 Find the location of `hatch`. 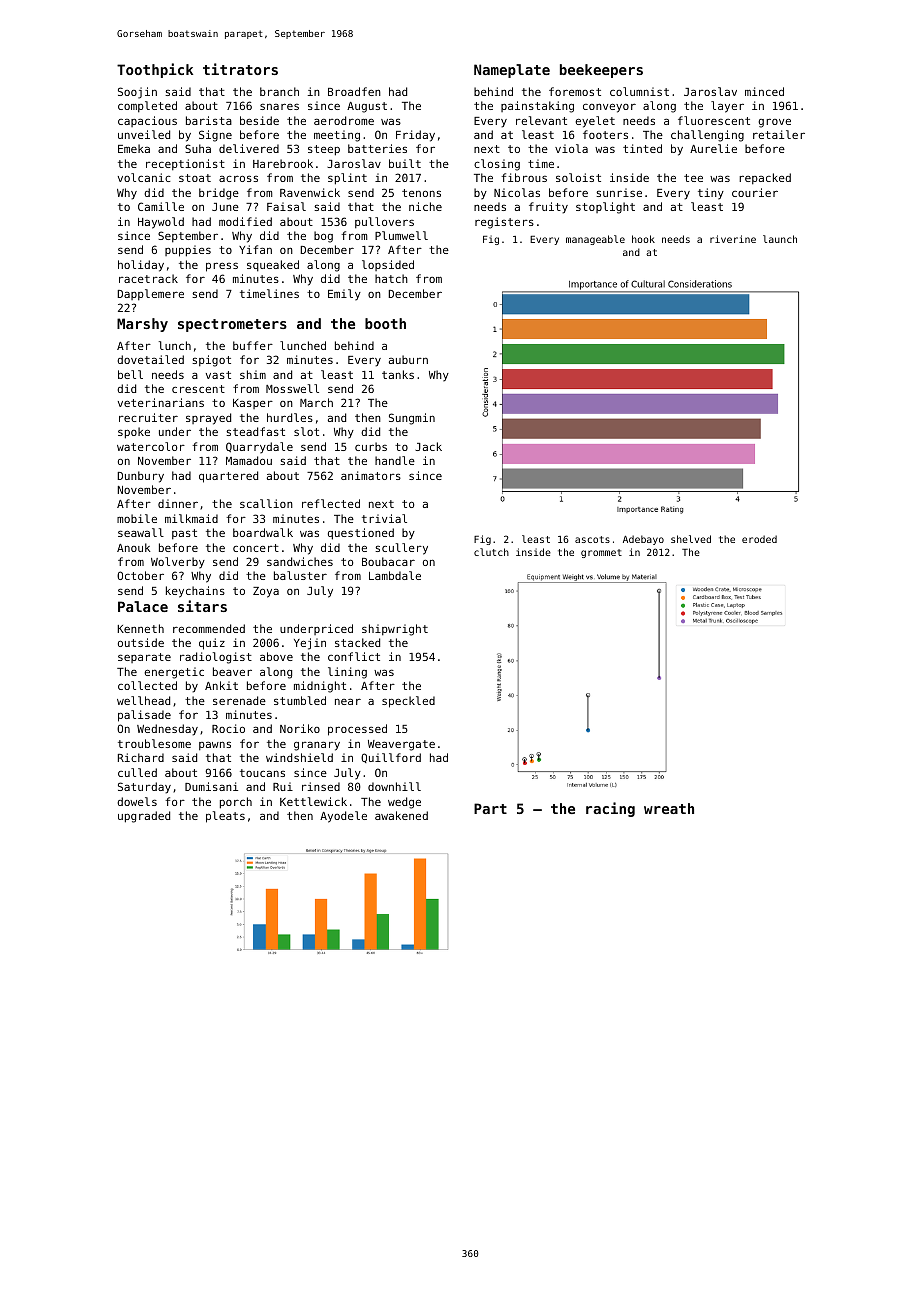

hatch is located at coordinates (391, 278).
